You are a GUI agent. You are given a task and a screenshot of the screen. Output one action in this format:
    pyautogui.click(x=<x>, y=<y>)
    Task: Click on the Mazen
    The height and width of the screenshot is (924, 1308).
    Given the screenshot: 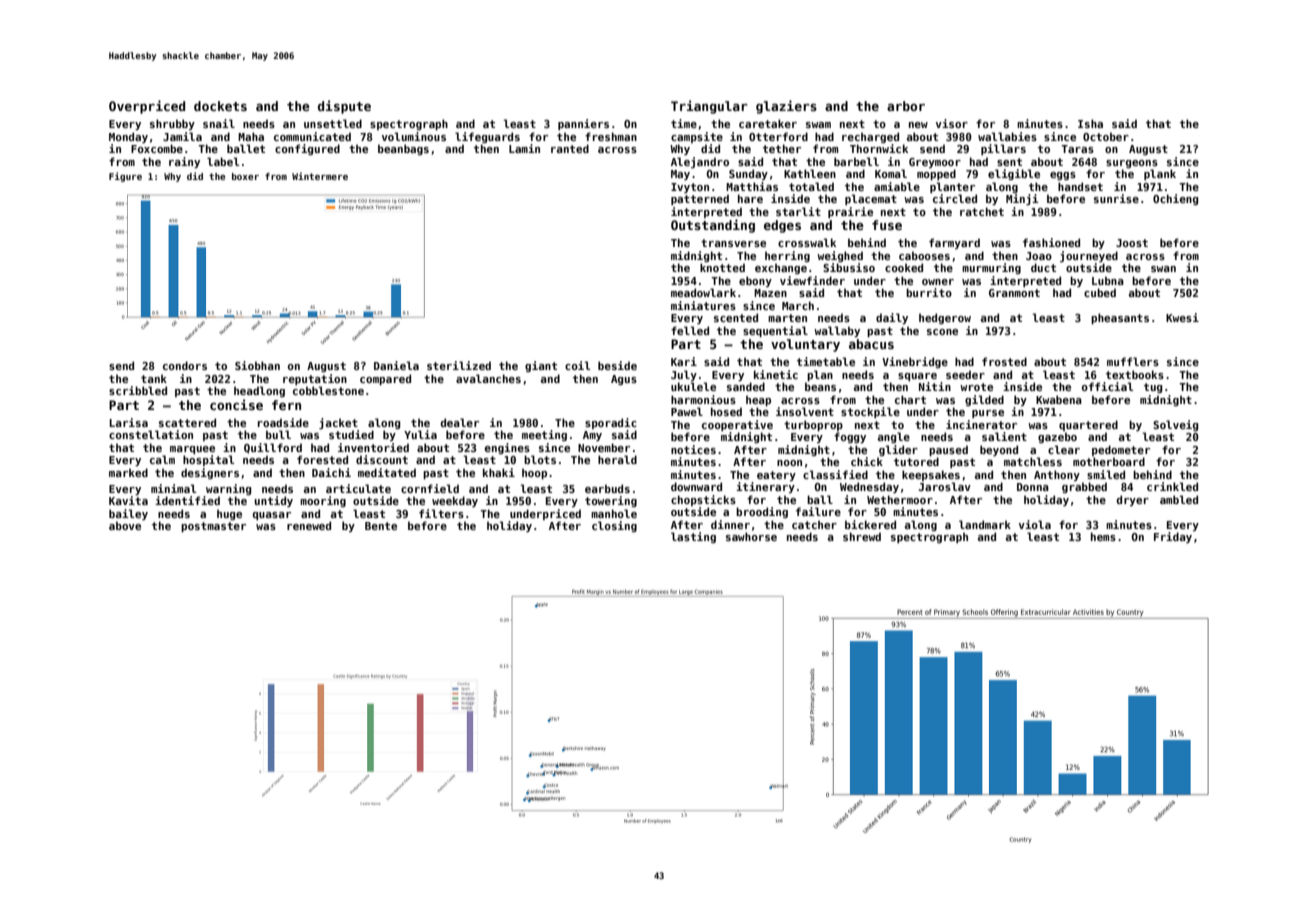 What is the action you would take?
    pyautogui.click(x=770, y=293)
